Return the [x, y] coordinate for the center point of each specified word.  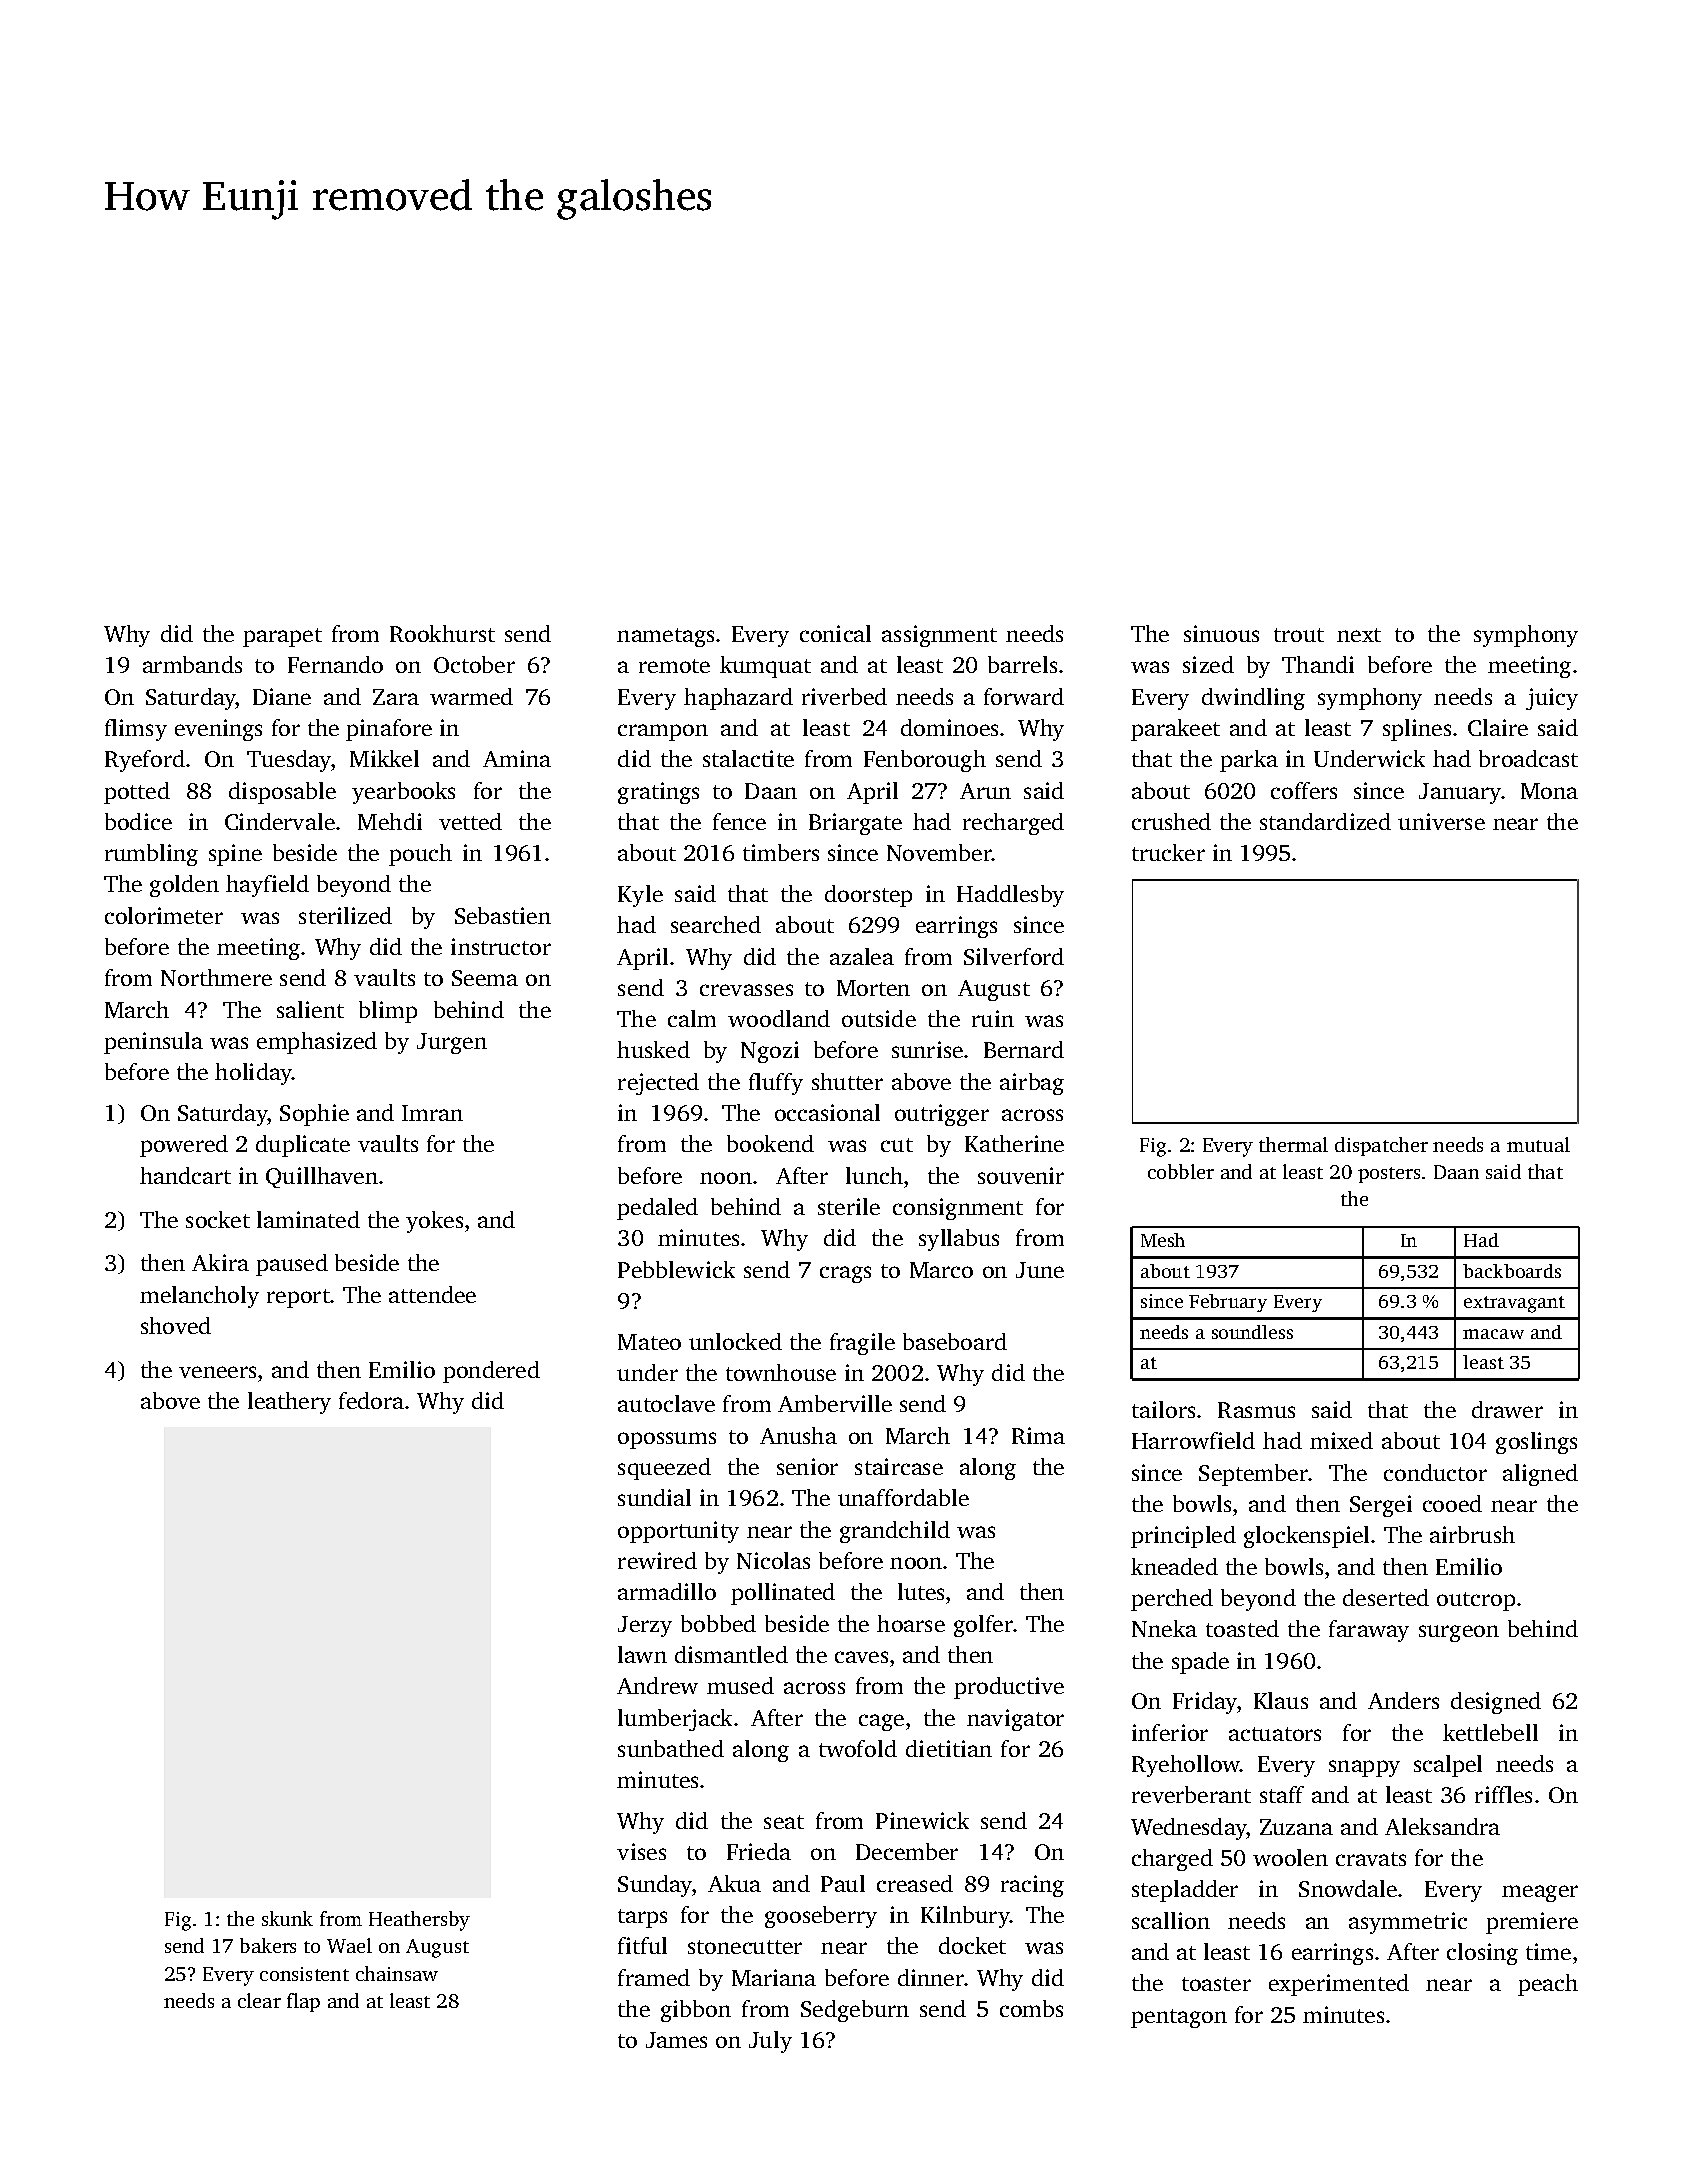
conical [835, 633]
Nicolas [773, 1560]
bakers [268, 1945]
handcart [185, 1175]
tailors [1163, 1409]
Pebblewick [676, 1269]
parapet [282, 637]
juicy [1552, 699]
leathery [289, 1403]
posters [1389, 1175]
